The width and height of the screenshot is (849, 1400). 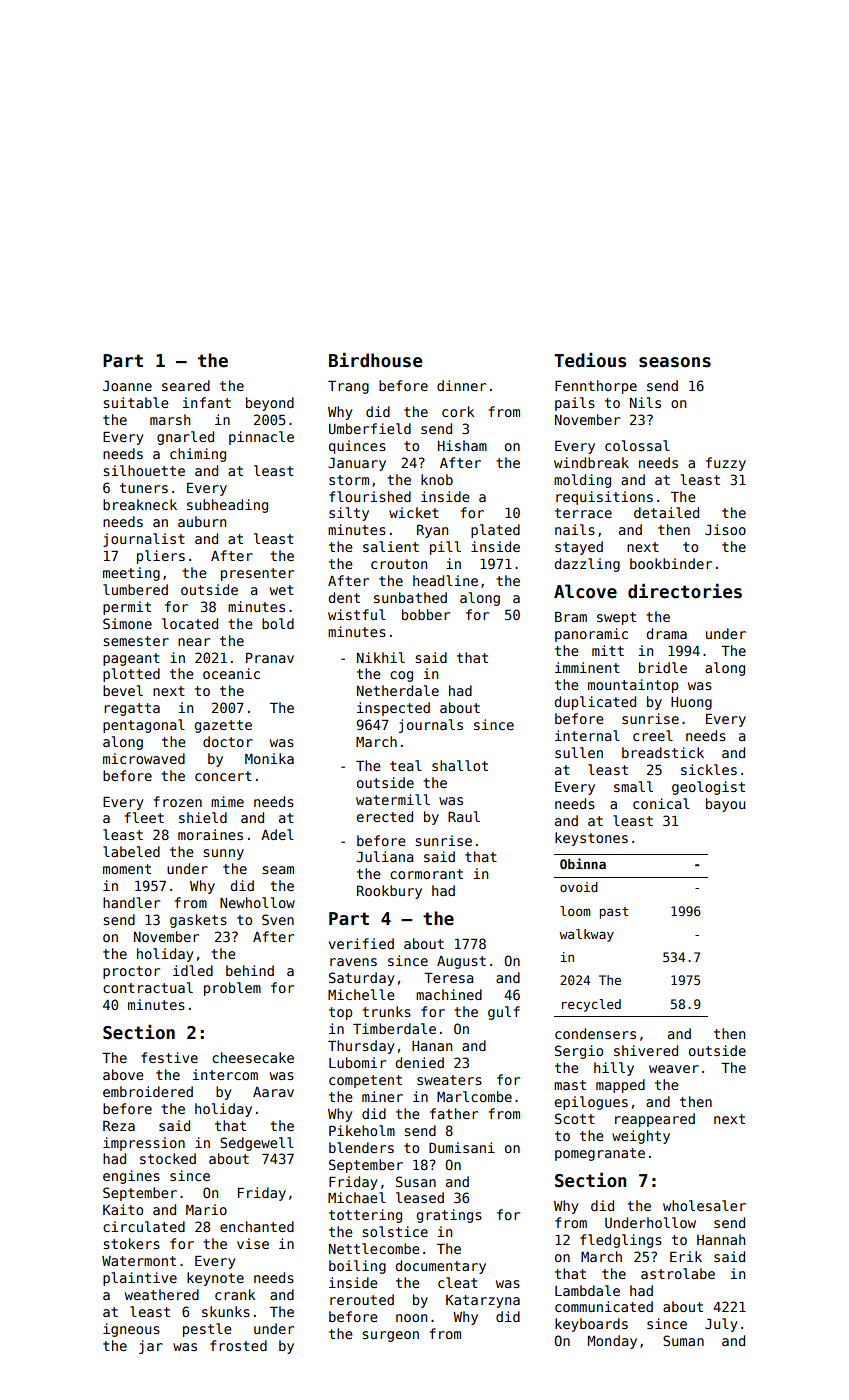 What do you see at coordinates (721, 1239) in the screenshot?
I see `Hannah` at bounding box center [721, 1239].
